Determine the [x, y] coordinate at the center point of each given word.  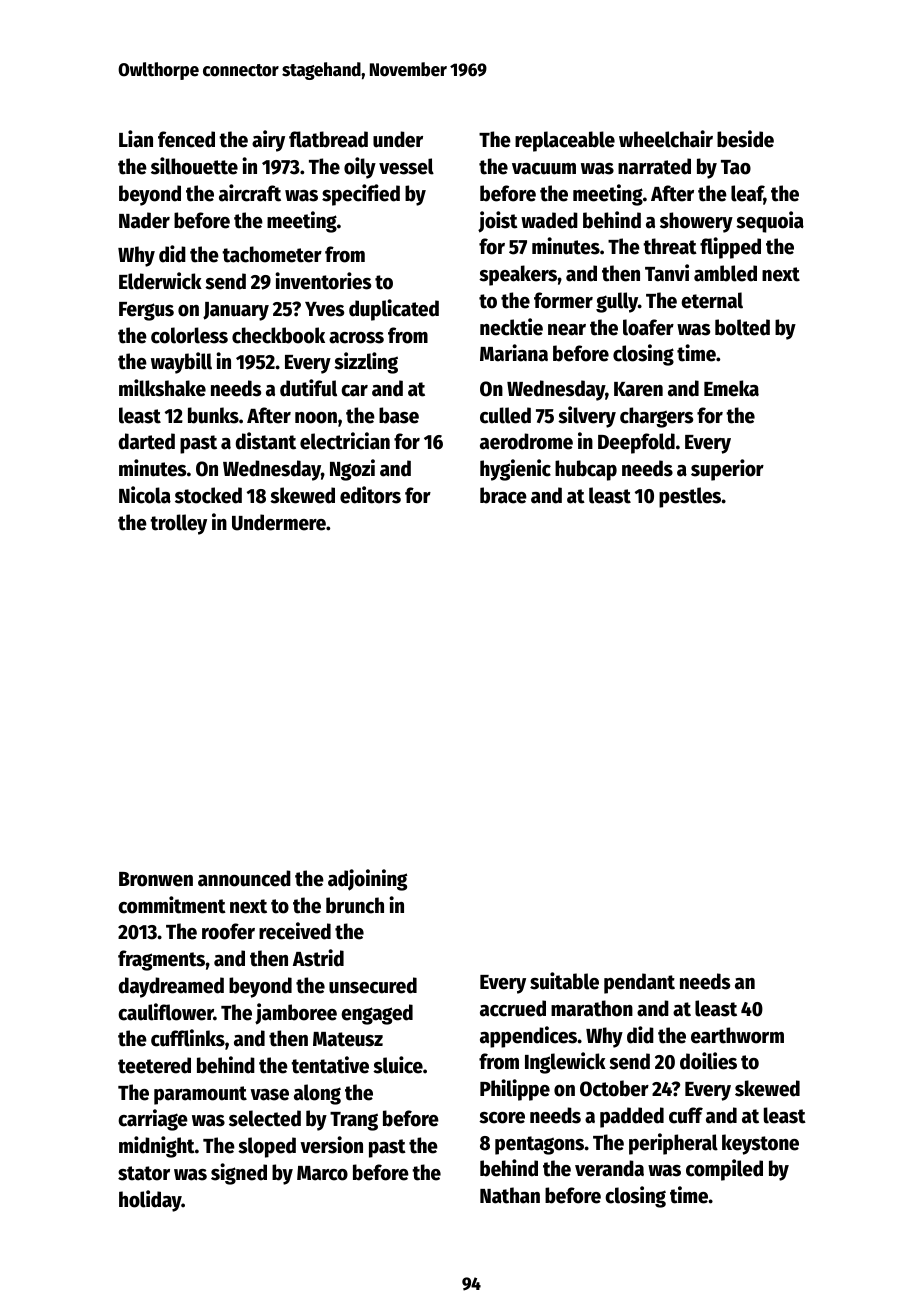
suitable [564, 981]
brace [503, 495]
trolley [178, 524]
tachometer [272, 254]
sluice [398, 1065]
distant [266, 441]
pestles [690, 497]
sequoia [770, 222]
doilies [708, 1061]
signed [239, 1174]
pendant [639, 983]
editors [370, 495]
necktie [511, 327]
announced [244, 878]
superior [727, 470]
